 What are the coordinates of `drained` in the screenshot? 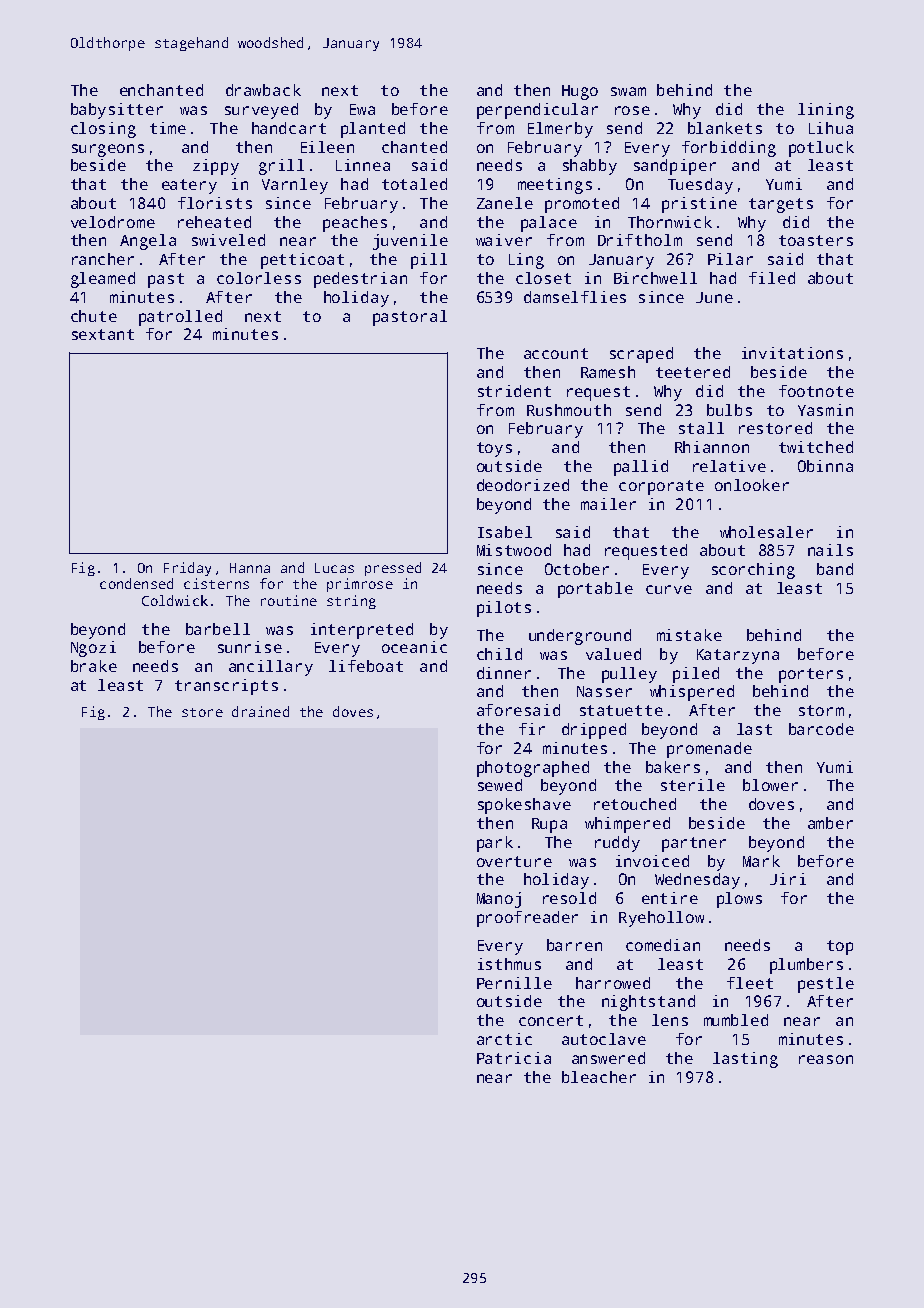 It's located at (260, 711).
